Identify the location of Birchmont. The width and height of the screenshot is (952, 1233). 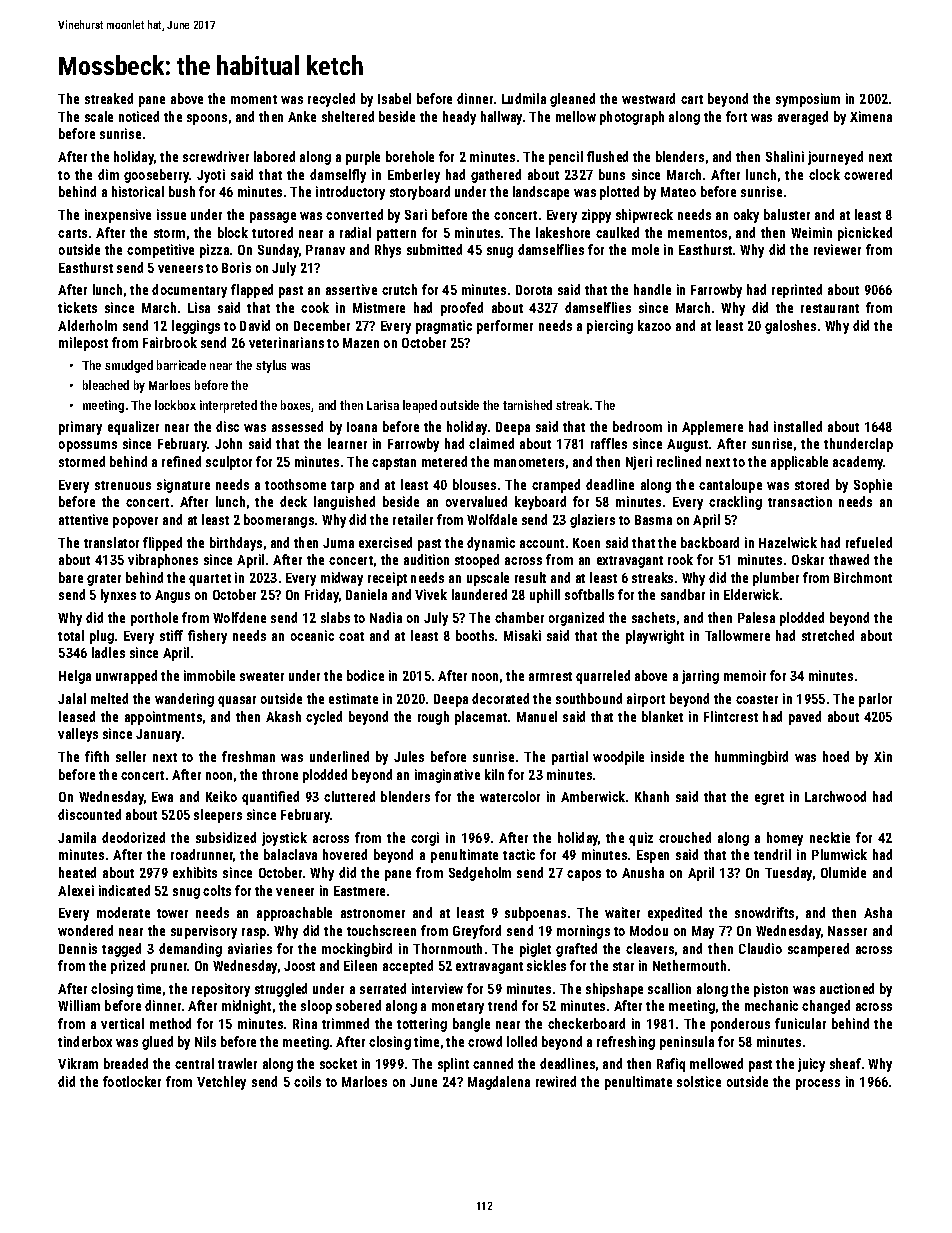
(863, 577).
